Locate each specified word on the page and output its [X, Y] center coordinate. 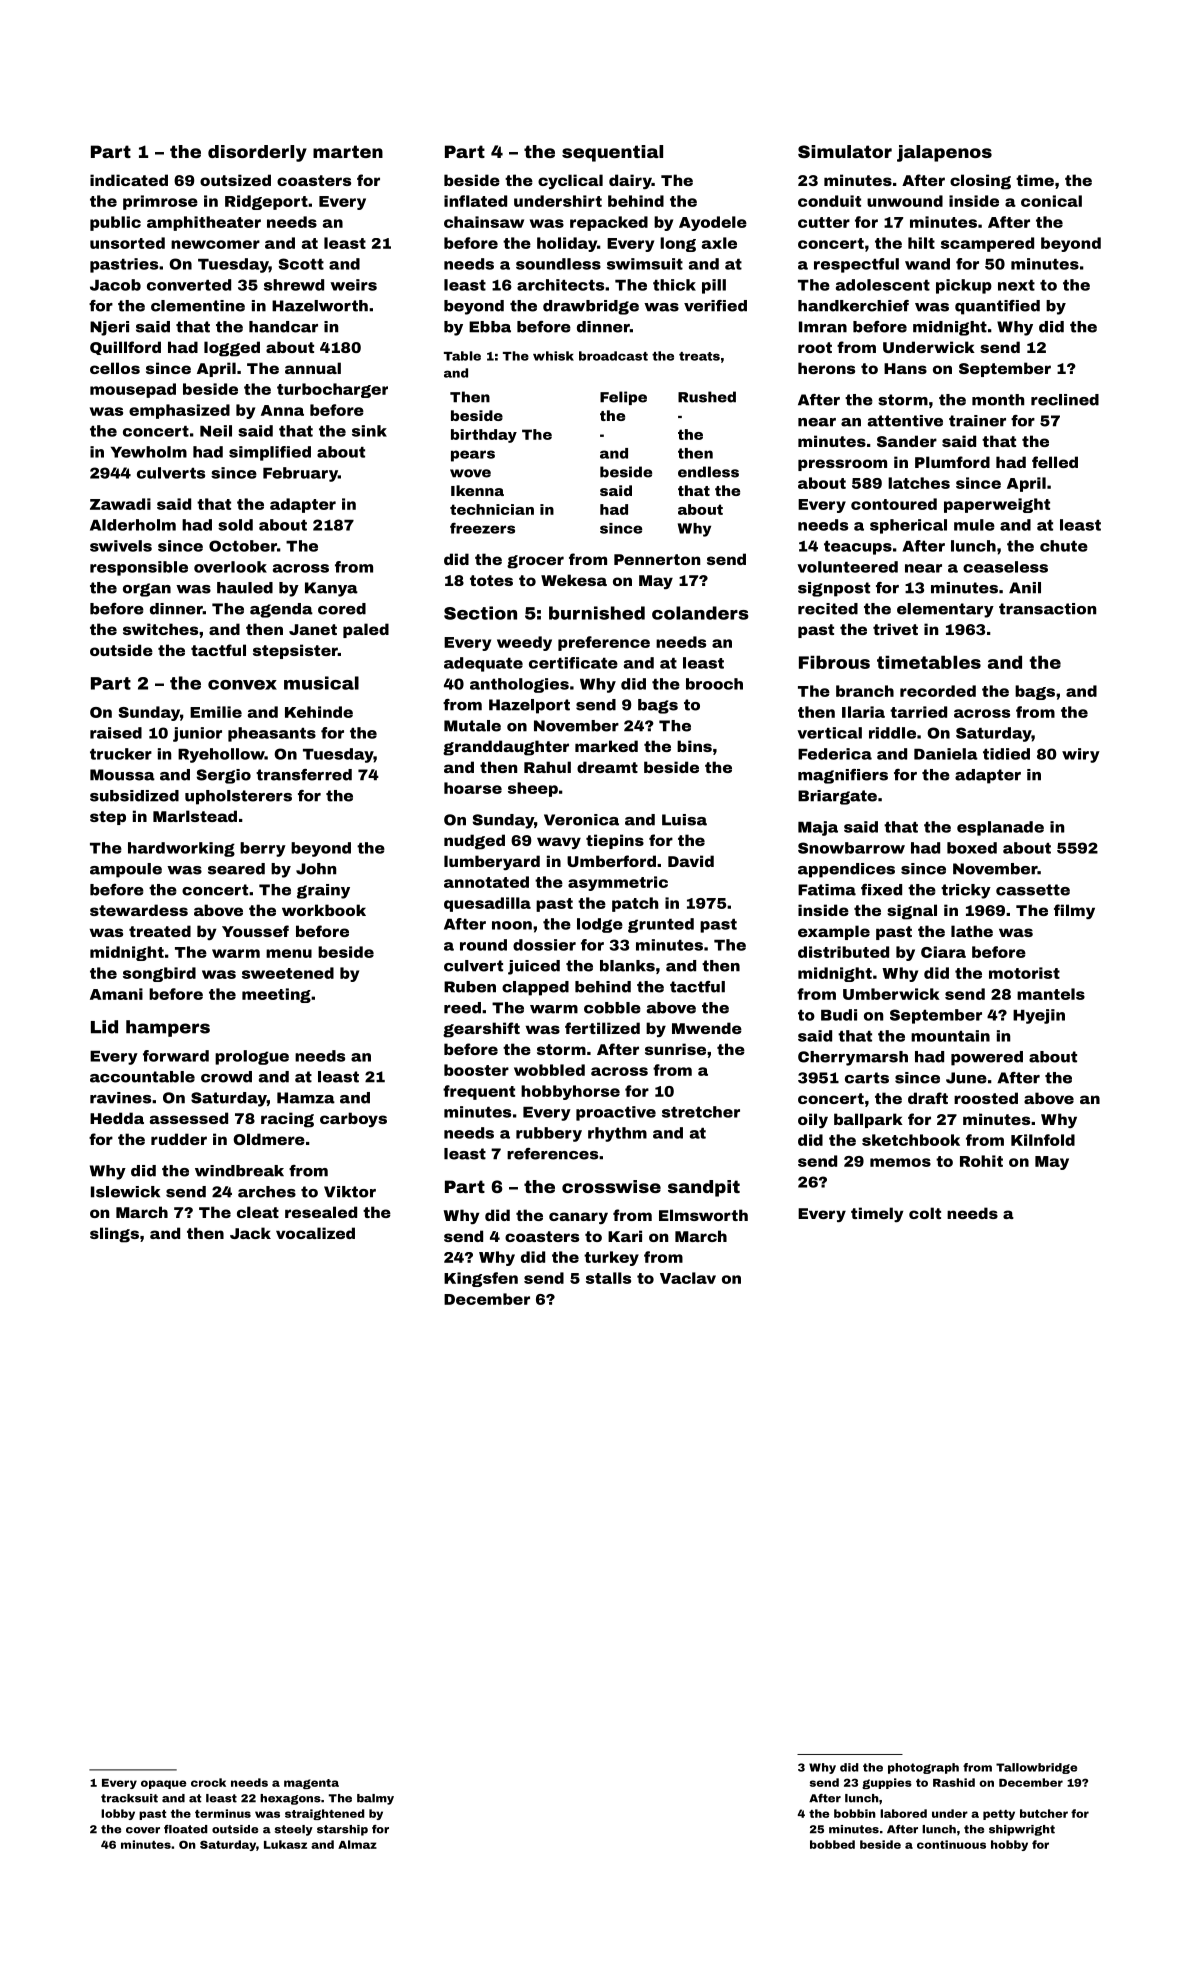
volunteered [847, 567]
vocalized [315, 1233]
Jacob [115, 285]
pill [714, 286]
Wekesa [574, 580]
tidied [1006, 754]
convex [242, 685]
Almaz [357, 1844]
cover [143, 1830]
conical [1051, 201]
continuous [951, 1844]
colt [925, 1213]
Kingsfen [481, 1279]
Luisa [684, 820]
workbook [324, 910]
